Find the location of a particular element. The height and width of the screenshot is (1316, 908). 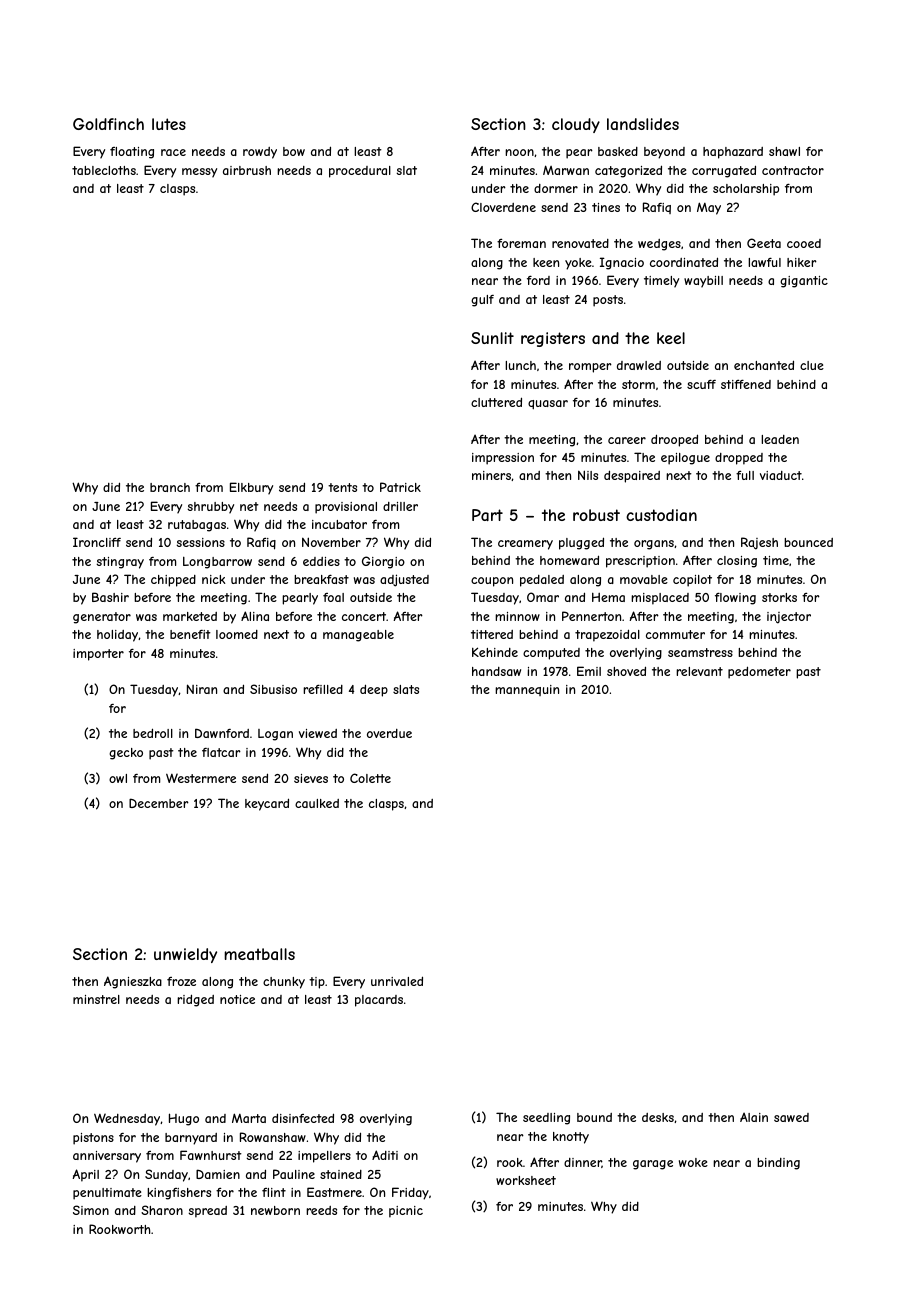

shawl is located at coordinates (784, 151).
